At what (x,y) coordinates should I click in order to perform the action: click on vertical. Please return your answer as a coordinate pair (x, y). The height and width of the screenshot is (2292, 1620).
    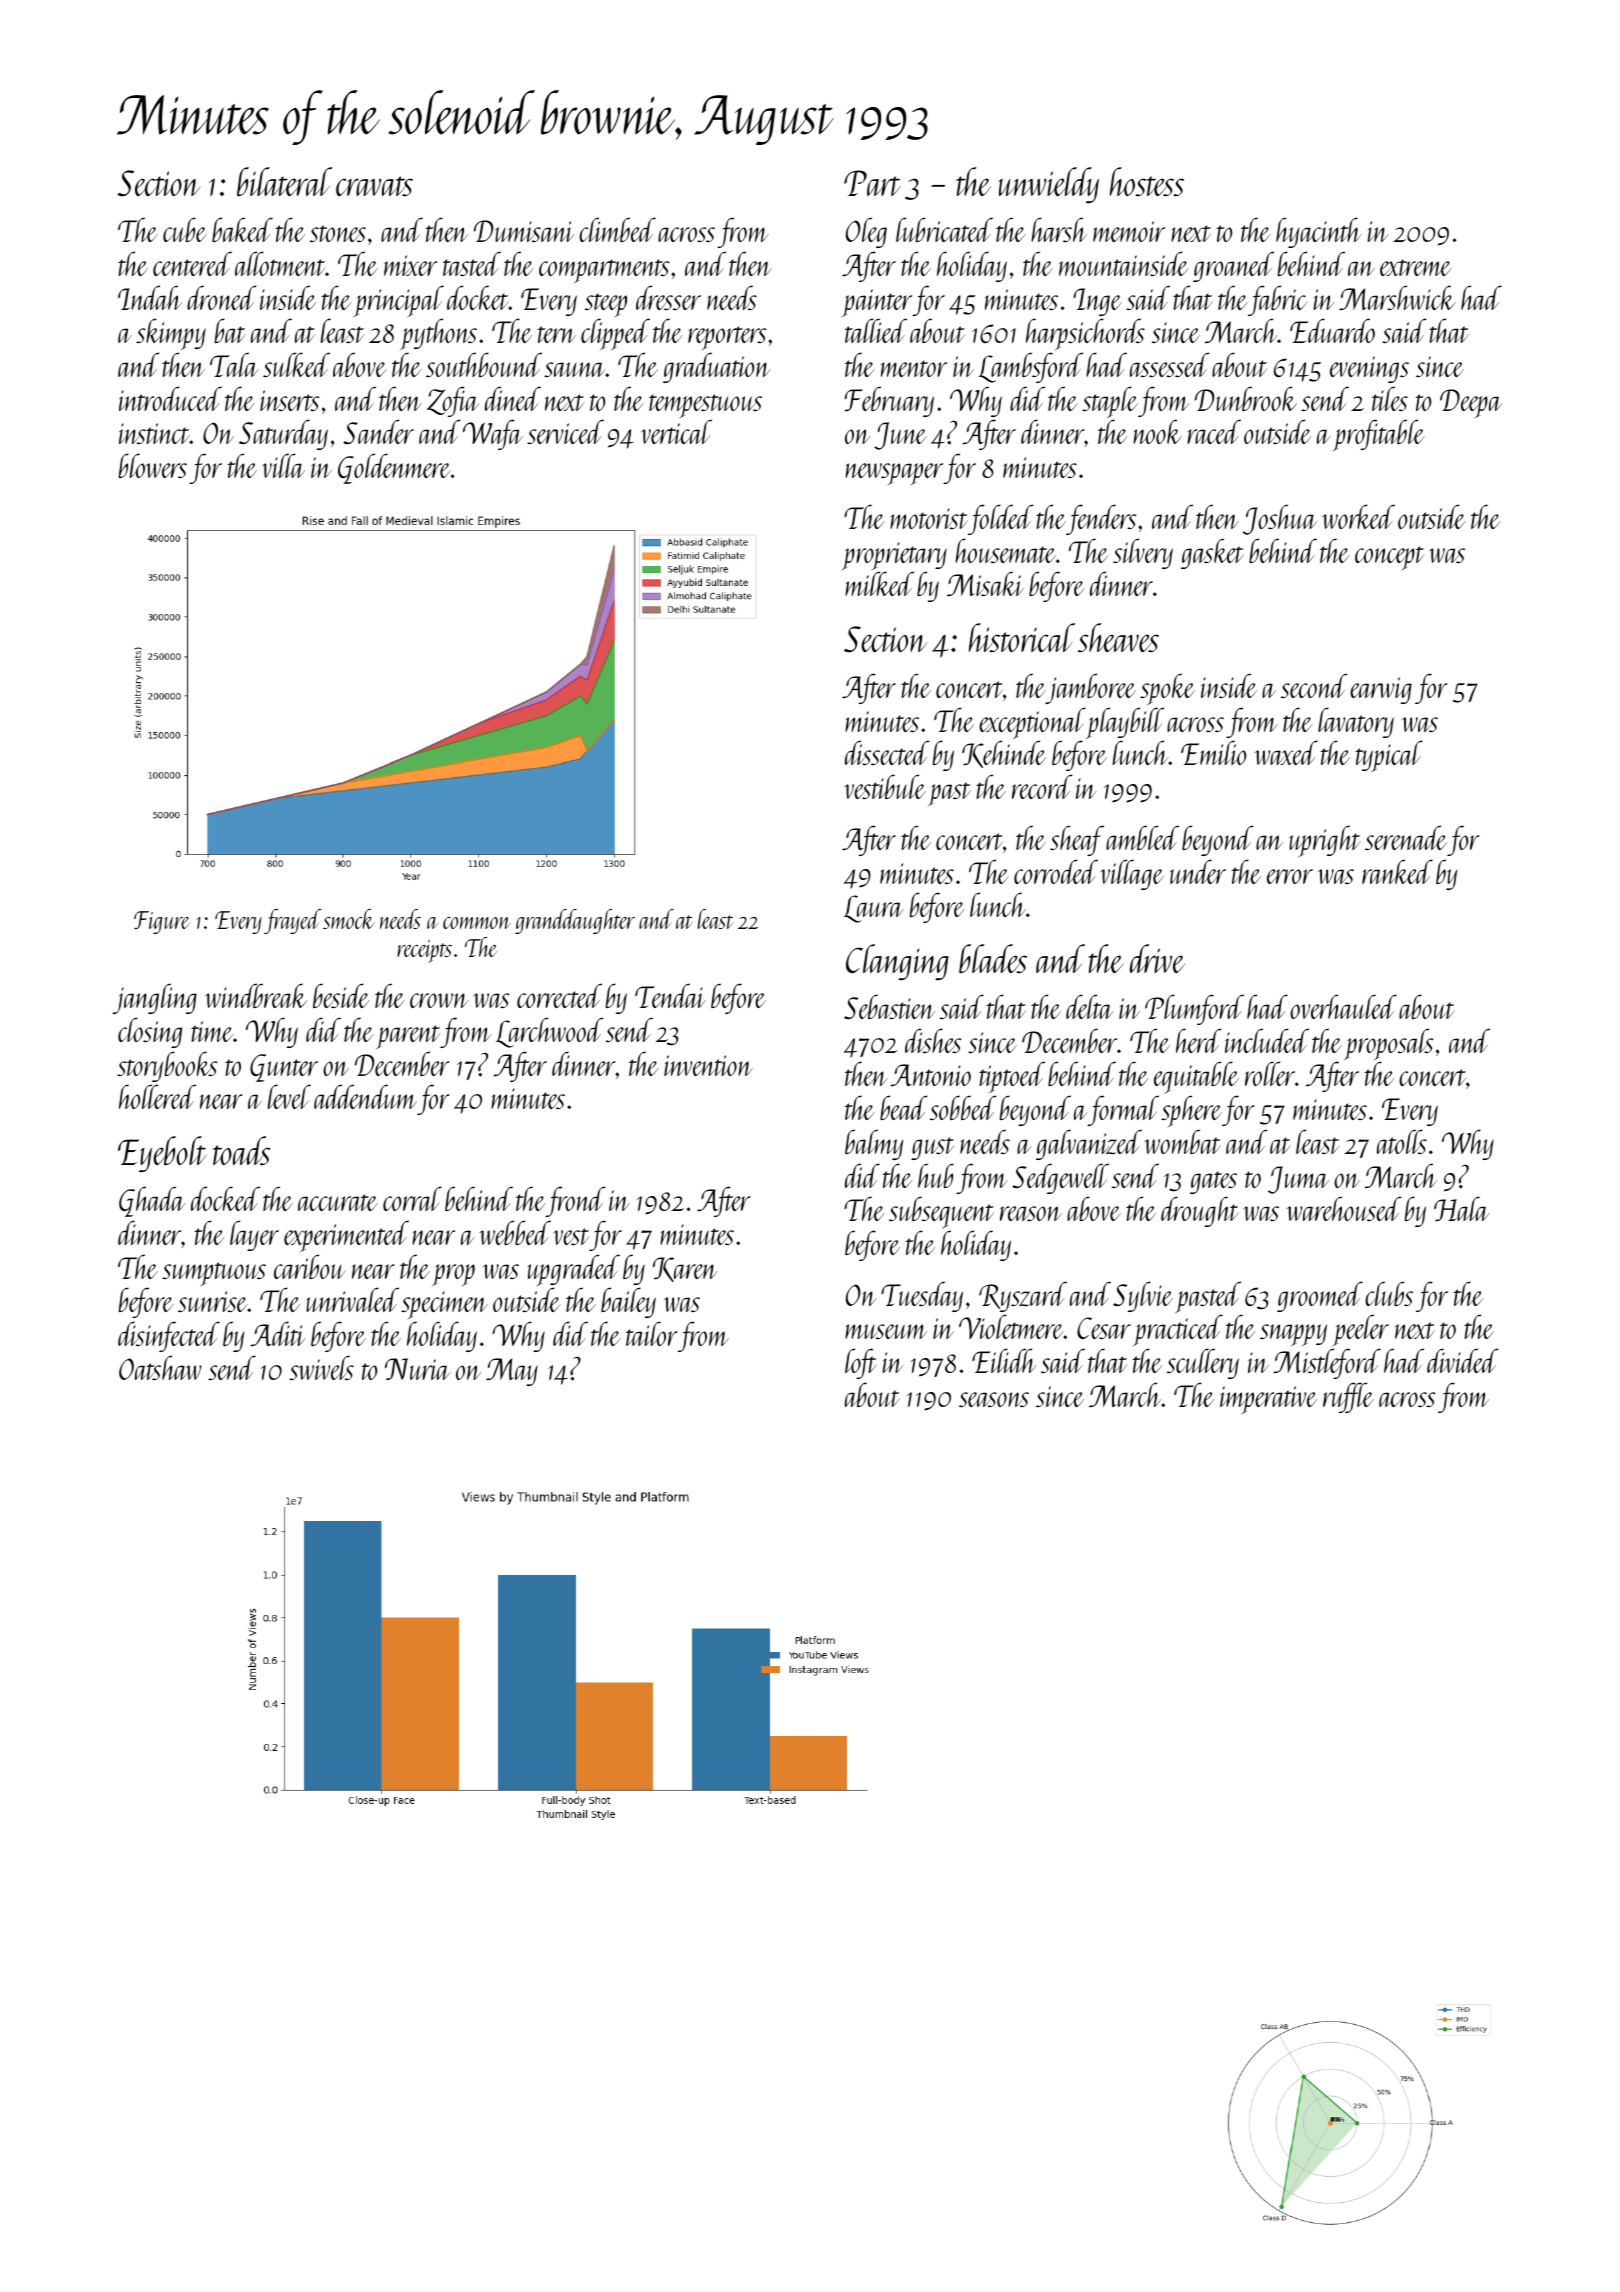
    Looking at the image, I should click on (676, 432).
